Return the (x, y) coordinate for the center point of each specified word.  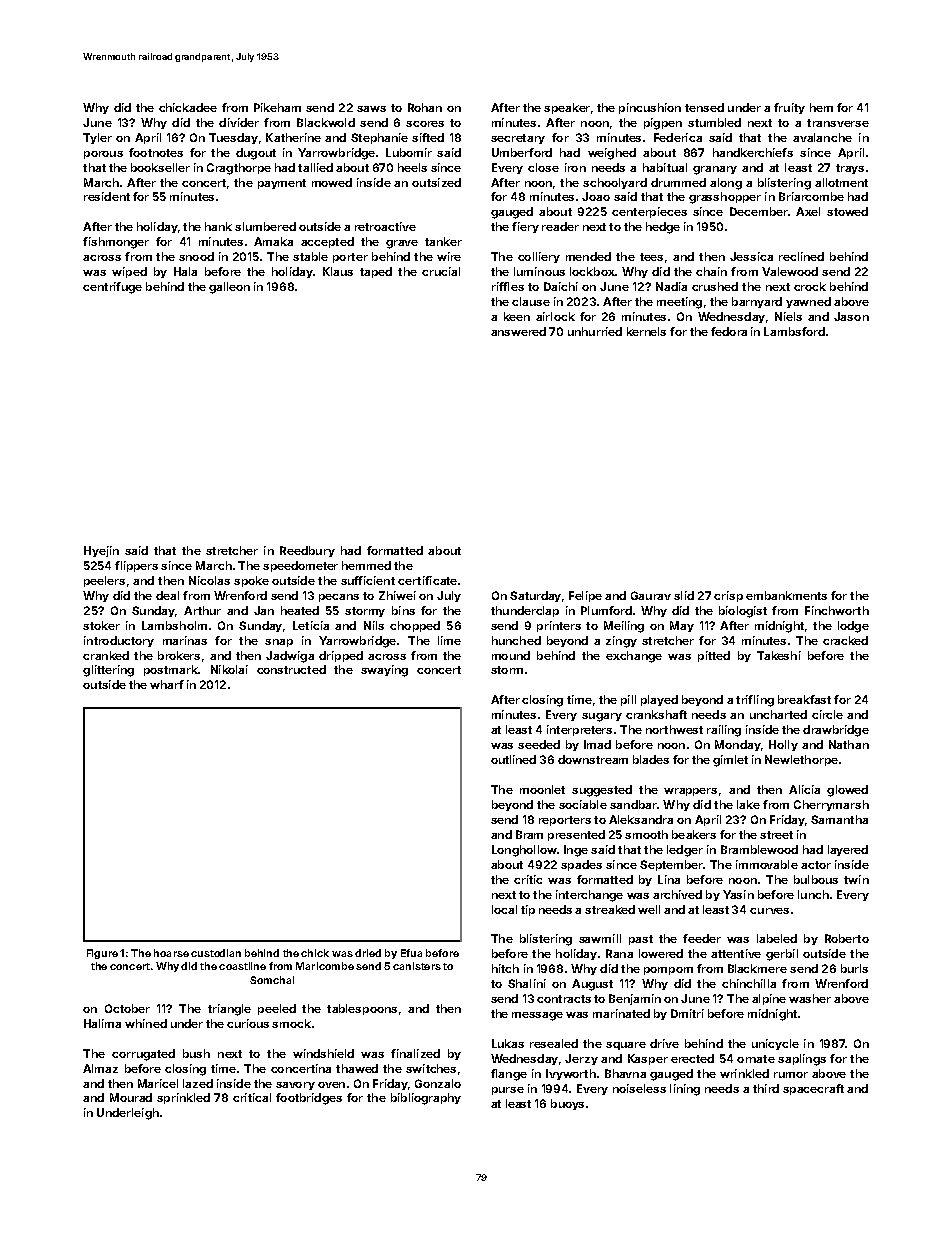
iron (575, 167)
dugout (256, 154)
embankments (786, 595)
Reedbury (307, 551)
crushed (715, 286)
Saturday (535, 596)
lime (449, 640)
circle (827, 714)
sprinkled (183, 1098)
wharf (167, 684)
